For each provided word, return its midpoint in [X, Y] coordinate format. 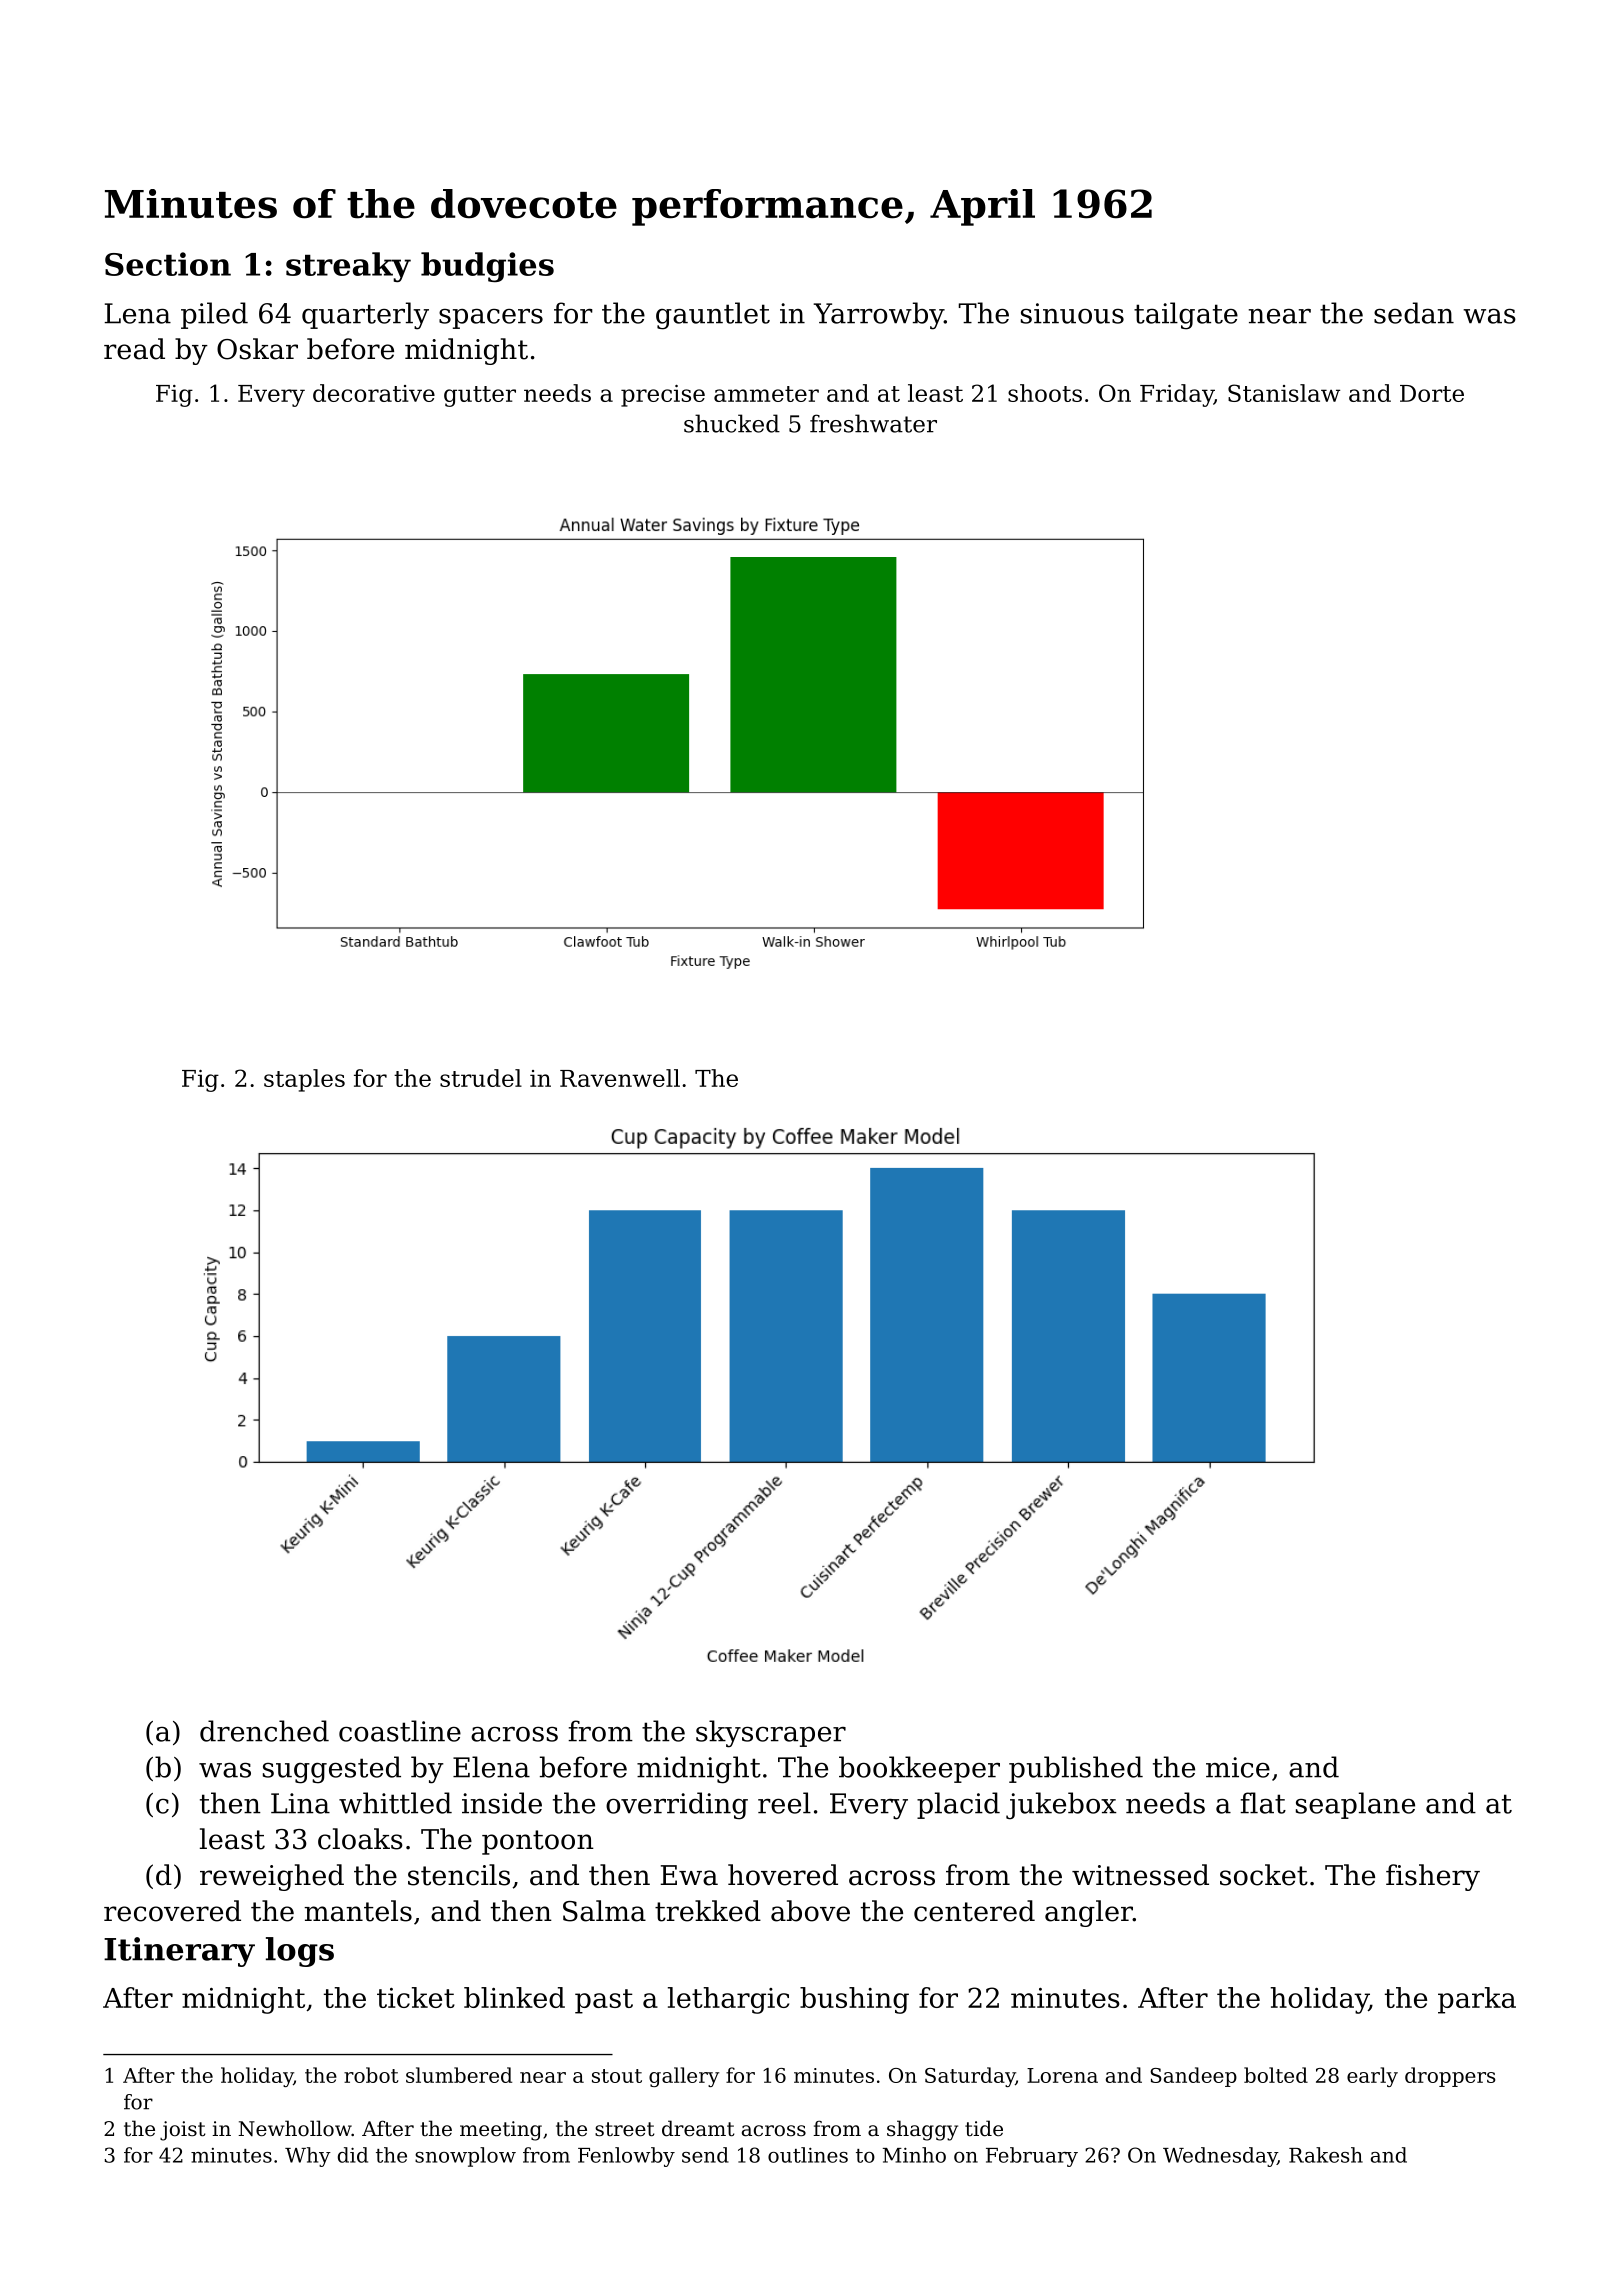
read [134, 349]
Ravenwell [620, 1078]
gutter [480, 396]
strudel [481, 1078]
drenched [264, 1731]
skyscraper [771, 1734]
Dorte [1432, 393]
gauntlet [713, 316]
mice [1238, 1767]
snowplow [465, 2157]
